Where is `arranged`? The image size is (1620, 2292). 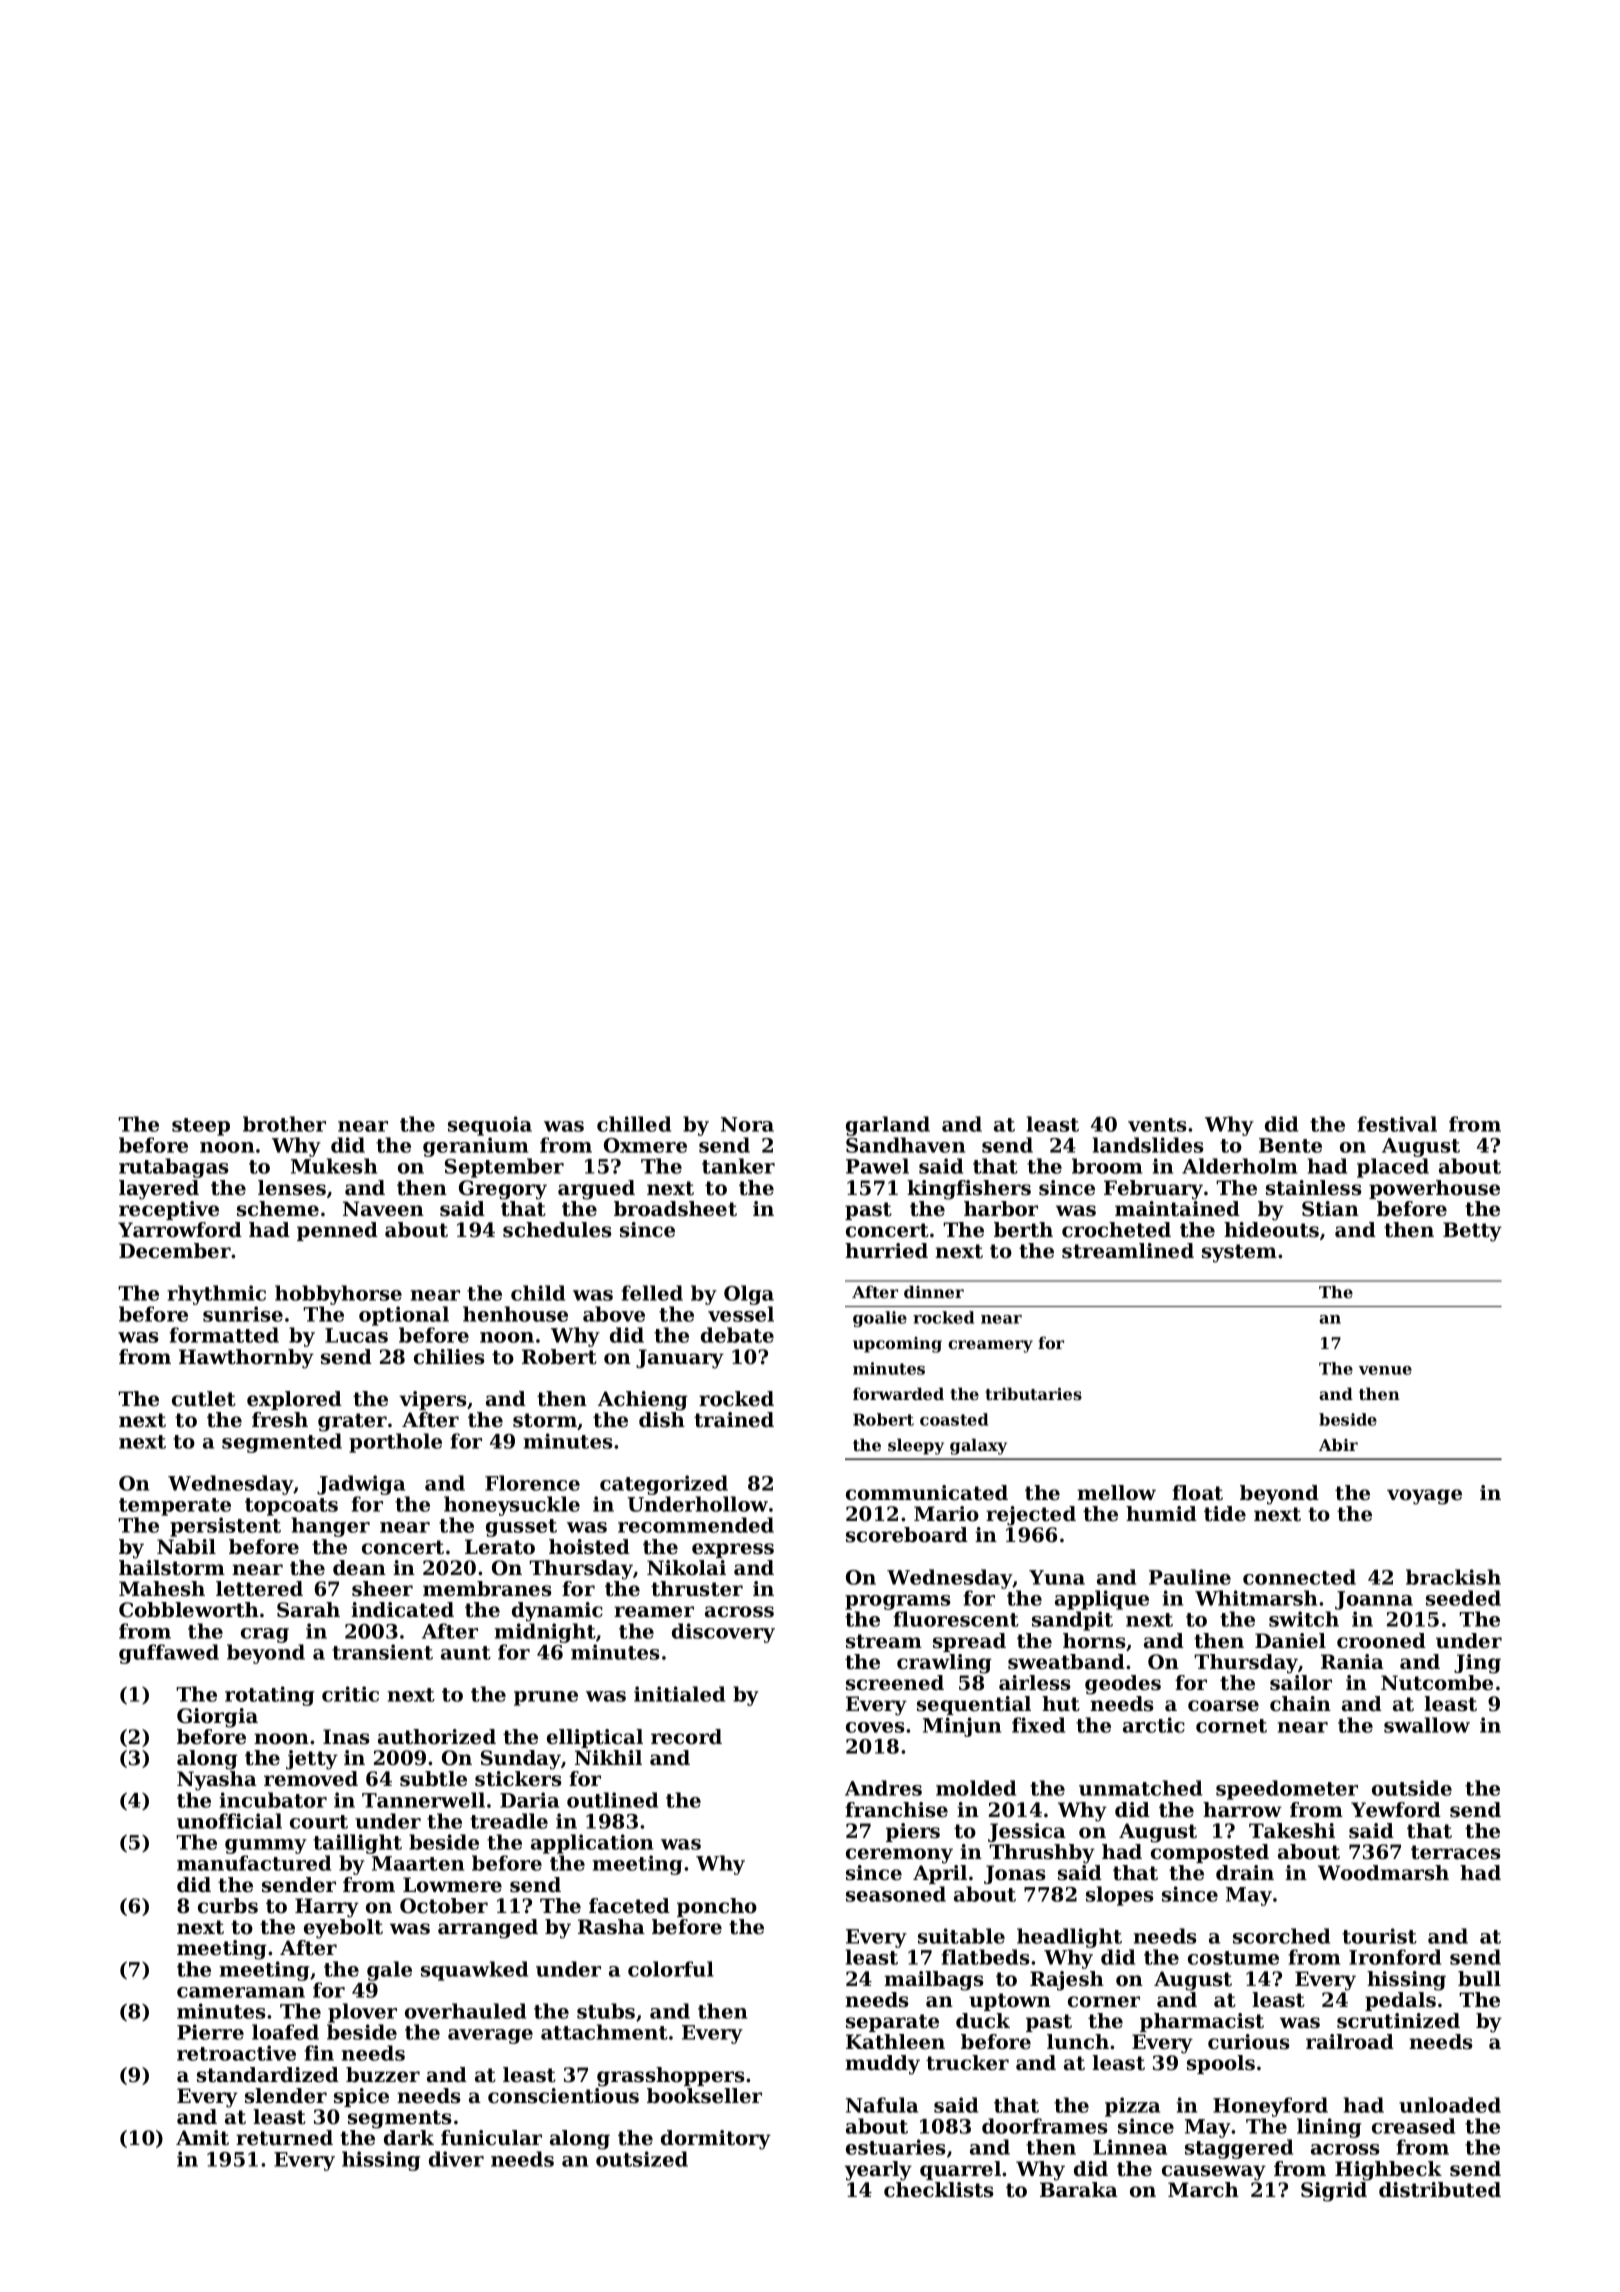 arranged is located at coordinates (488, 1929).
